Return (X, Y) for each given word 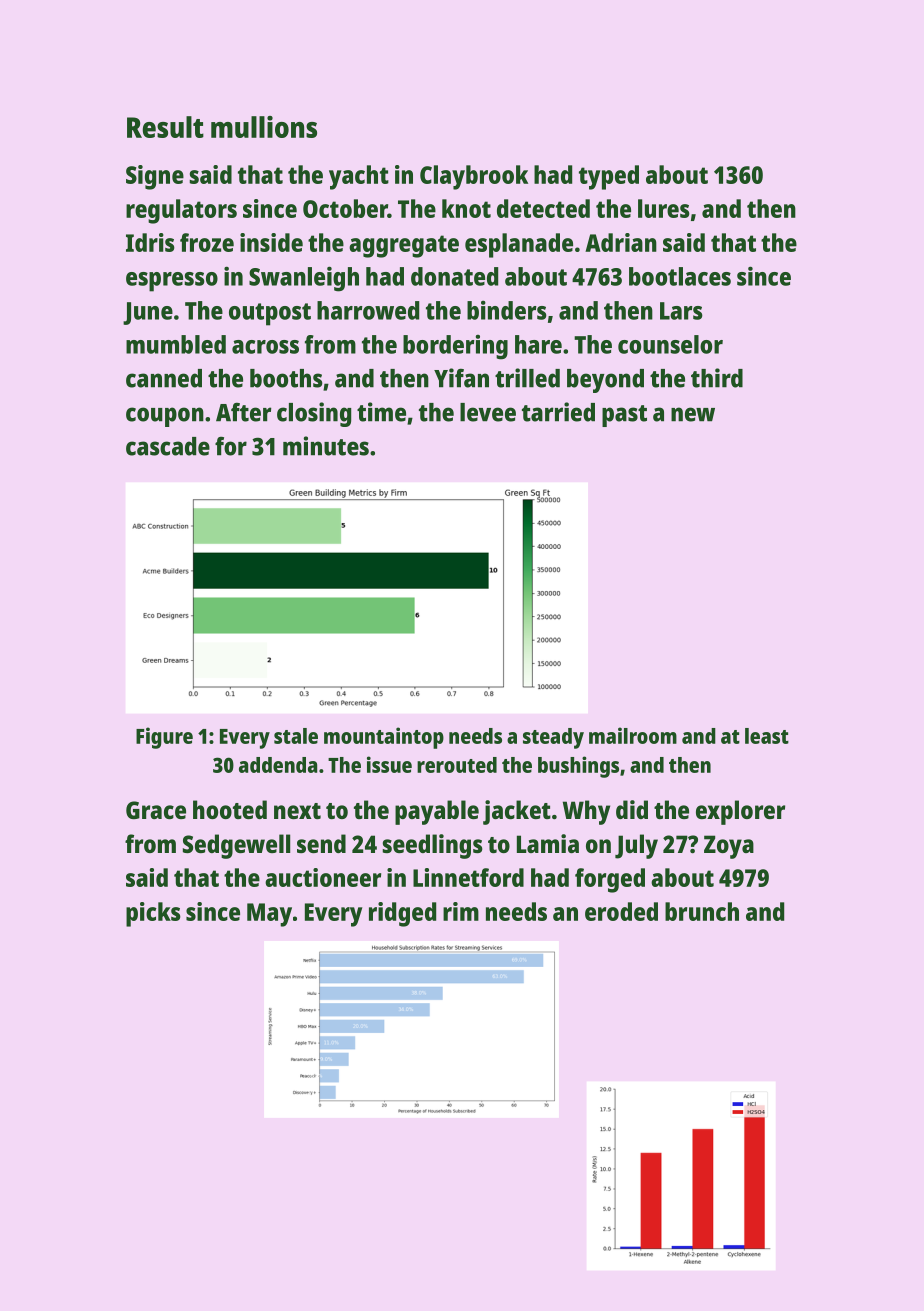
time (381, 412)
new (693, 414)
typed (609, 177)
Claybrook (474, 177)
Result (165, 127)
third (717, 378)
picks (153, 914)
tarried (558, 412)
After (243, 412)
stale (296, 736)
